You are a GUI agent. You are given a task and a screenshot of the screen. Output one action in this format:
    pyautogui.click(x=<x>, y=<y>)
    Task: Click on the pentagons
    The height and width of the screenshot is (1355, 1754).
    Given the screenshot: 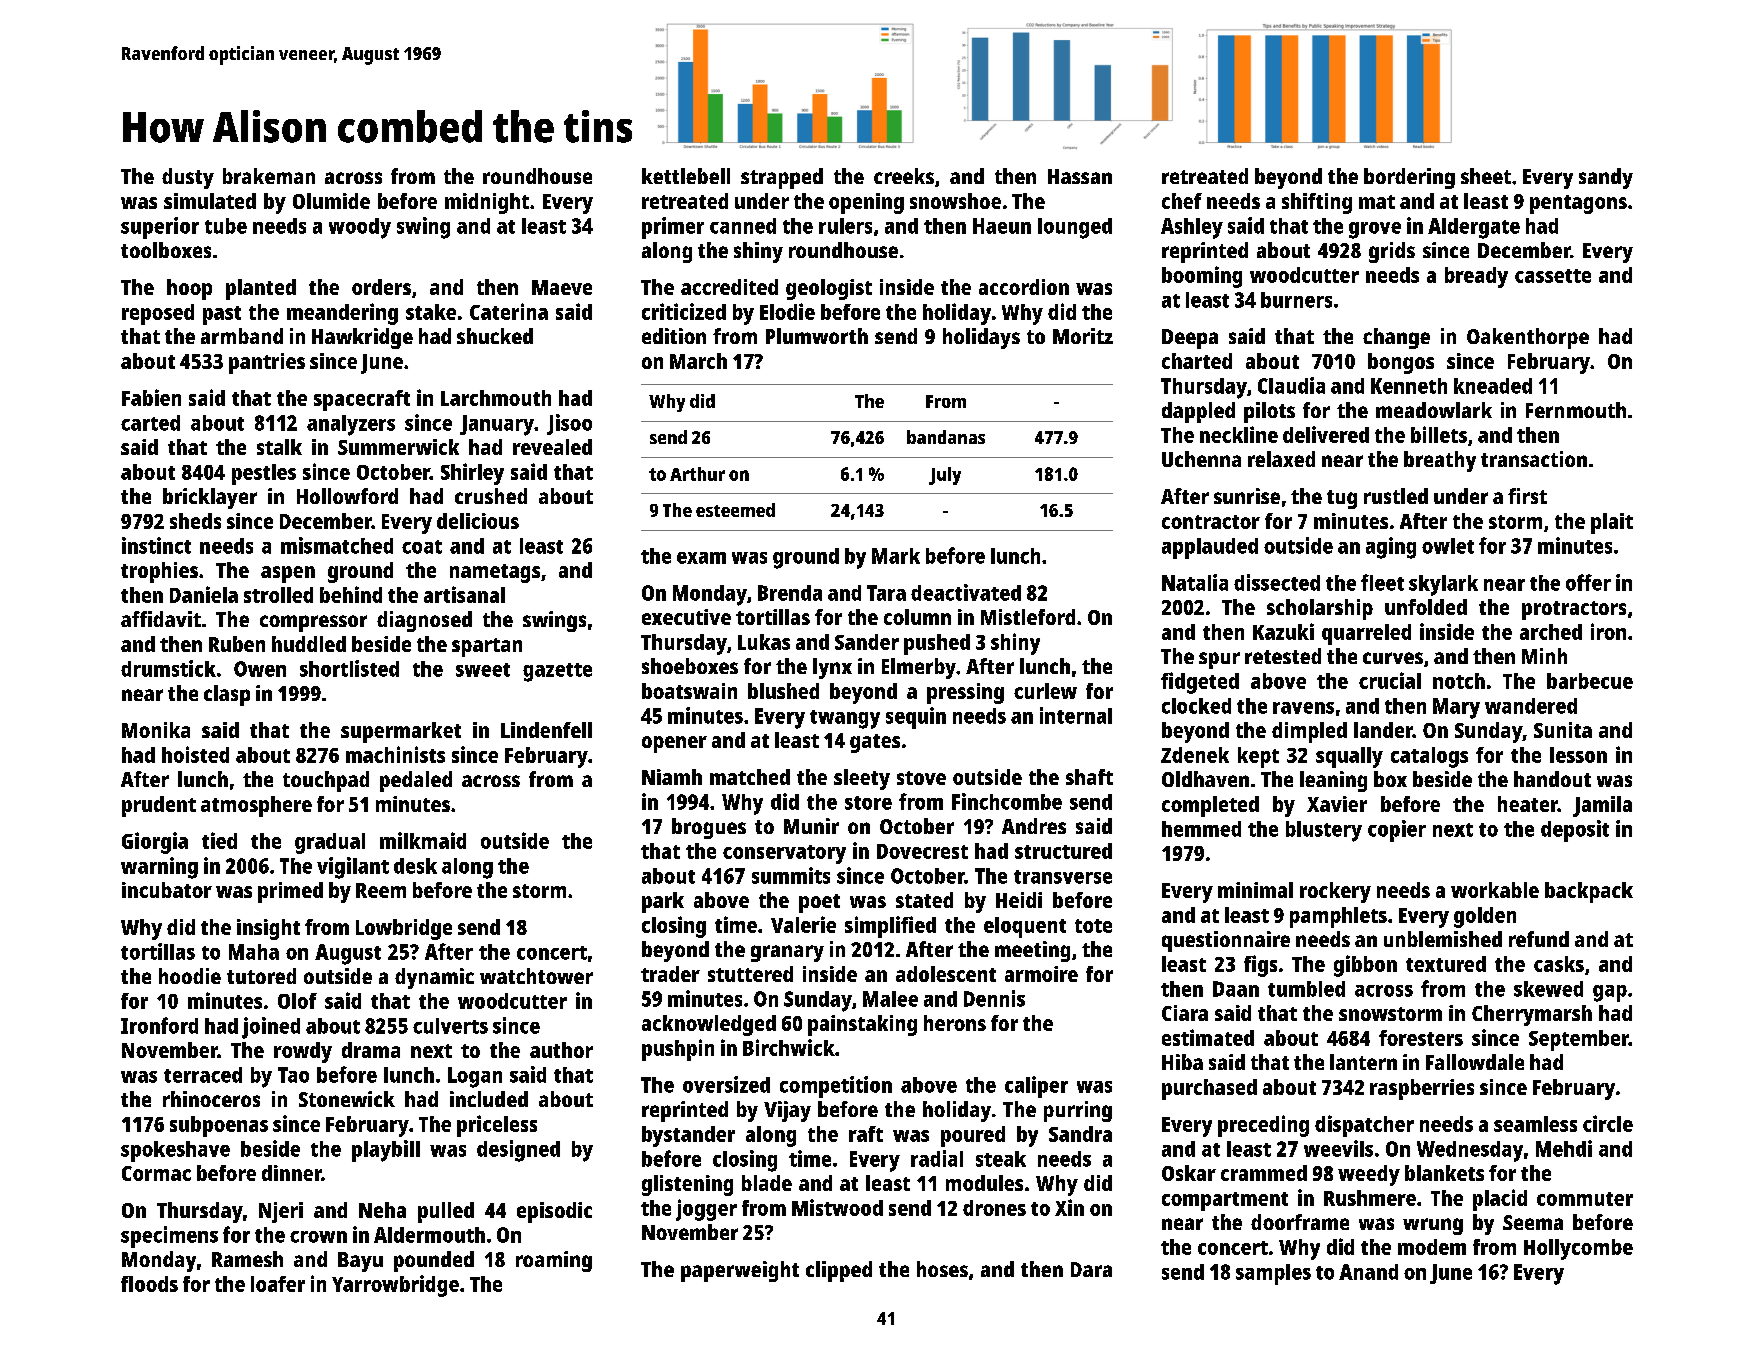 What is the action you would take?
    pyautogui.click(x=1578, y=204)
